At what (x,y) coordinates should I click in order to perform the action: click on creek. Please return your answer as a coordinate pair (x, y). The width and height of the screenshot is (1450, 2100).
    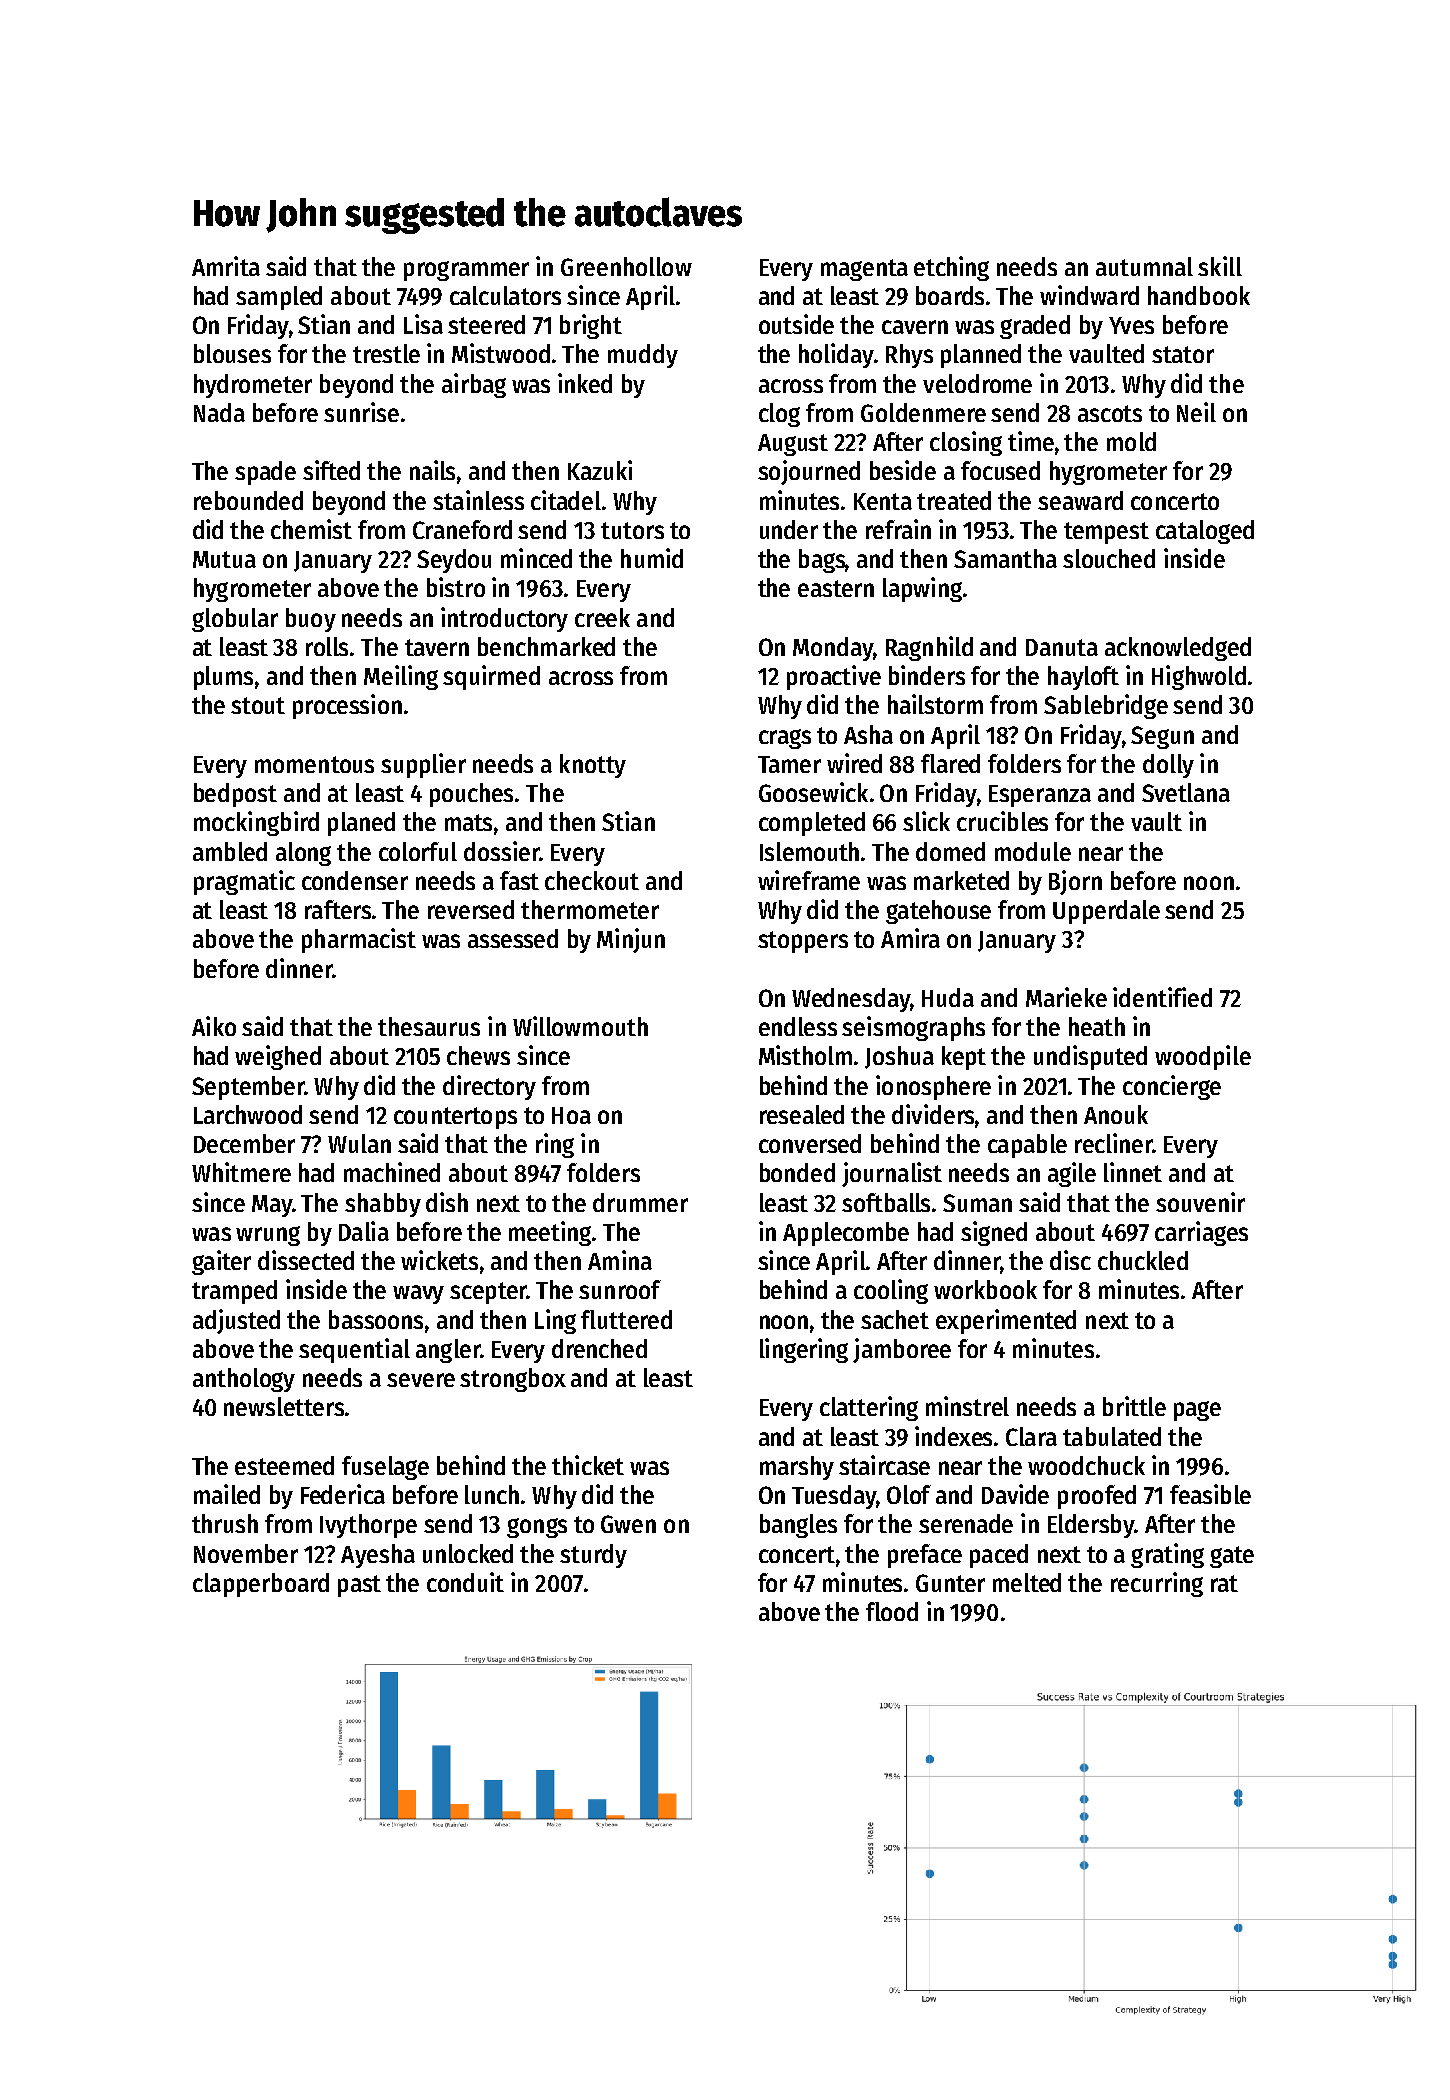
    Looking at the image, I should click on (602, 617).
